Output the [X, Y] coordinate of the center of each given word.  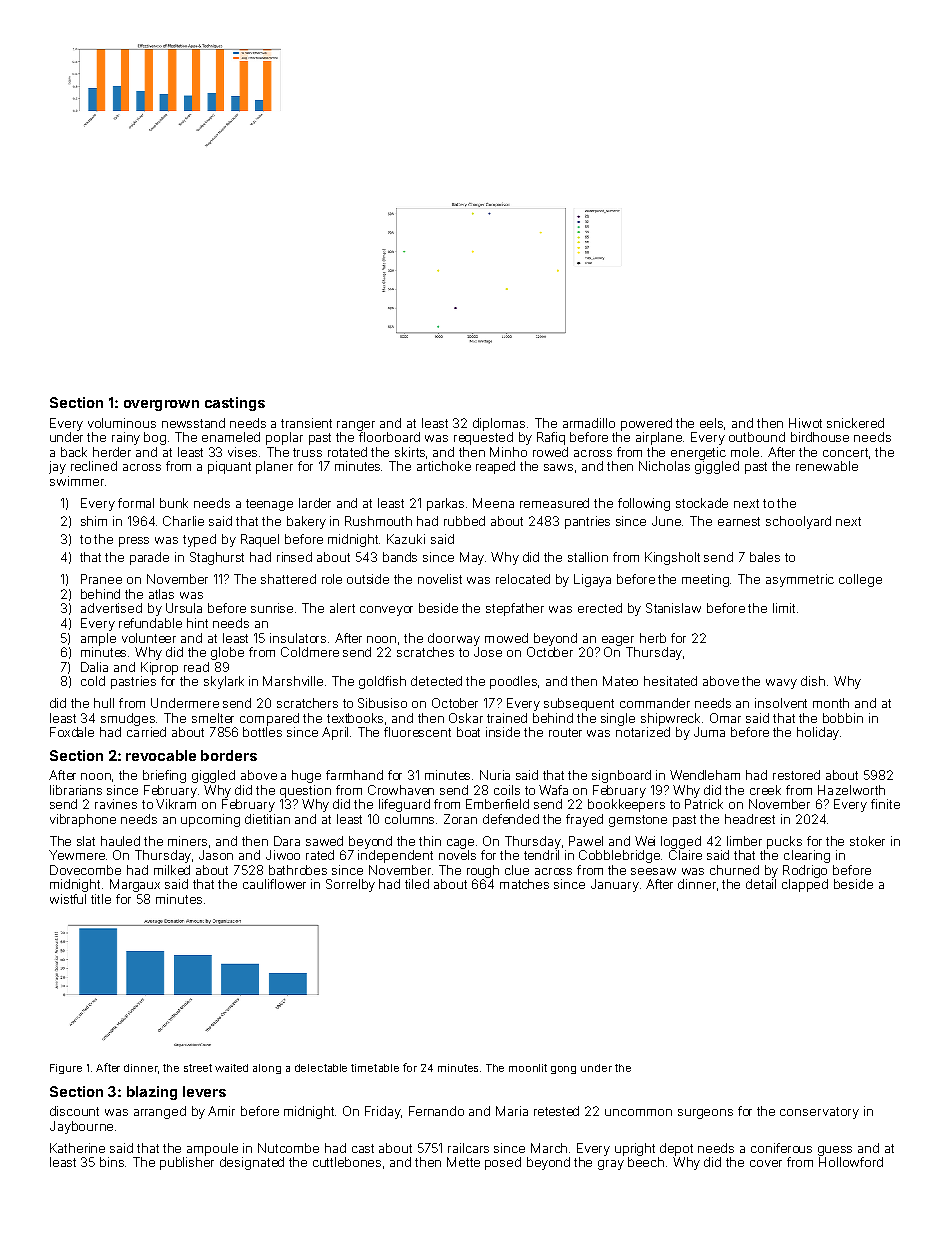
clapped [805, 885]
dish [813, 681]
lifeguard [404, 805]
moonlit [528, 1068]
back [74, 452]
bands [400, 557]
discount [74, 1111]
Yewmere [77, 855]
